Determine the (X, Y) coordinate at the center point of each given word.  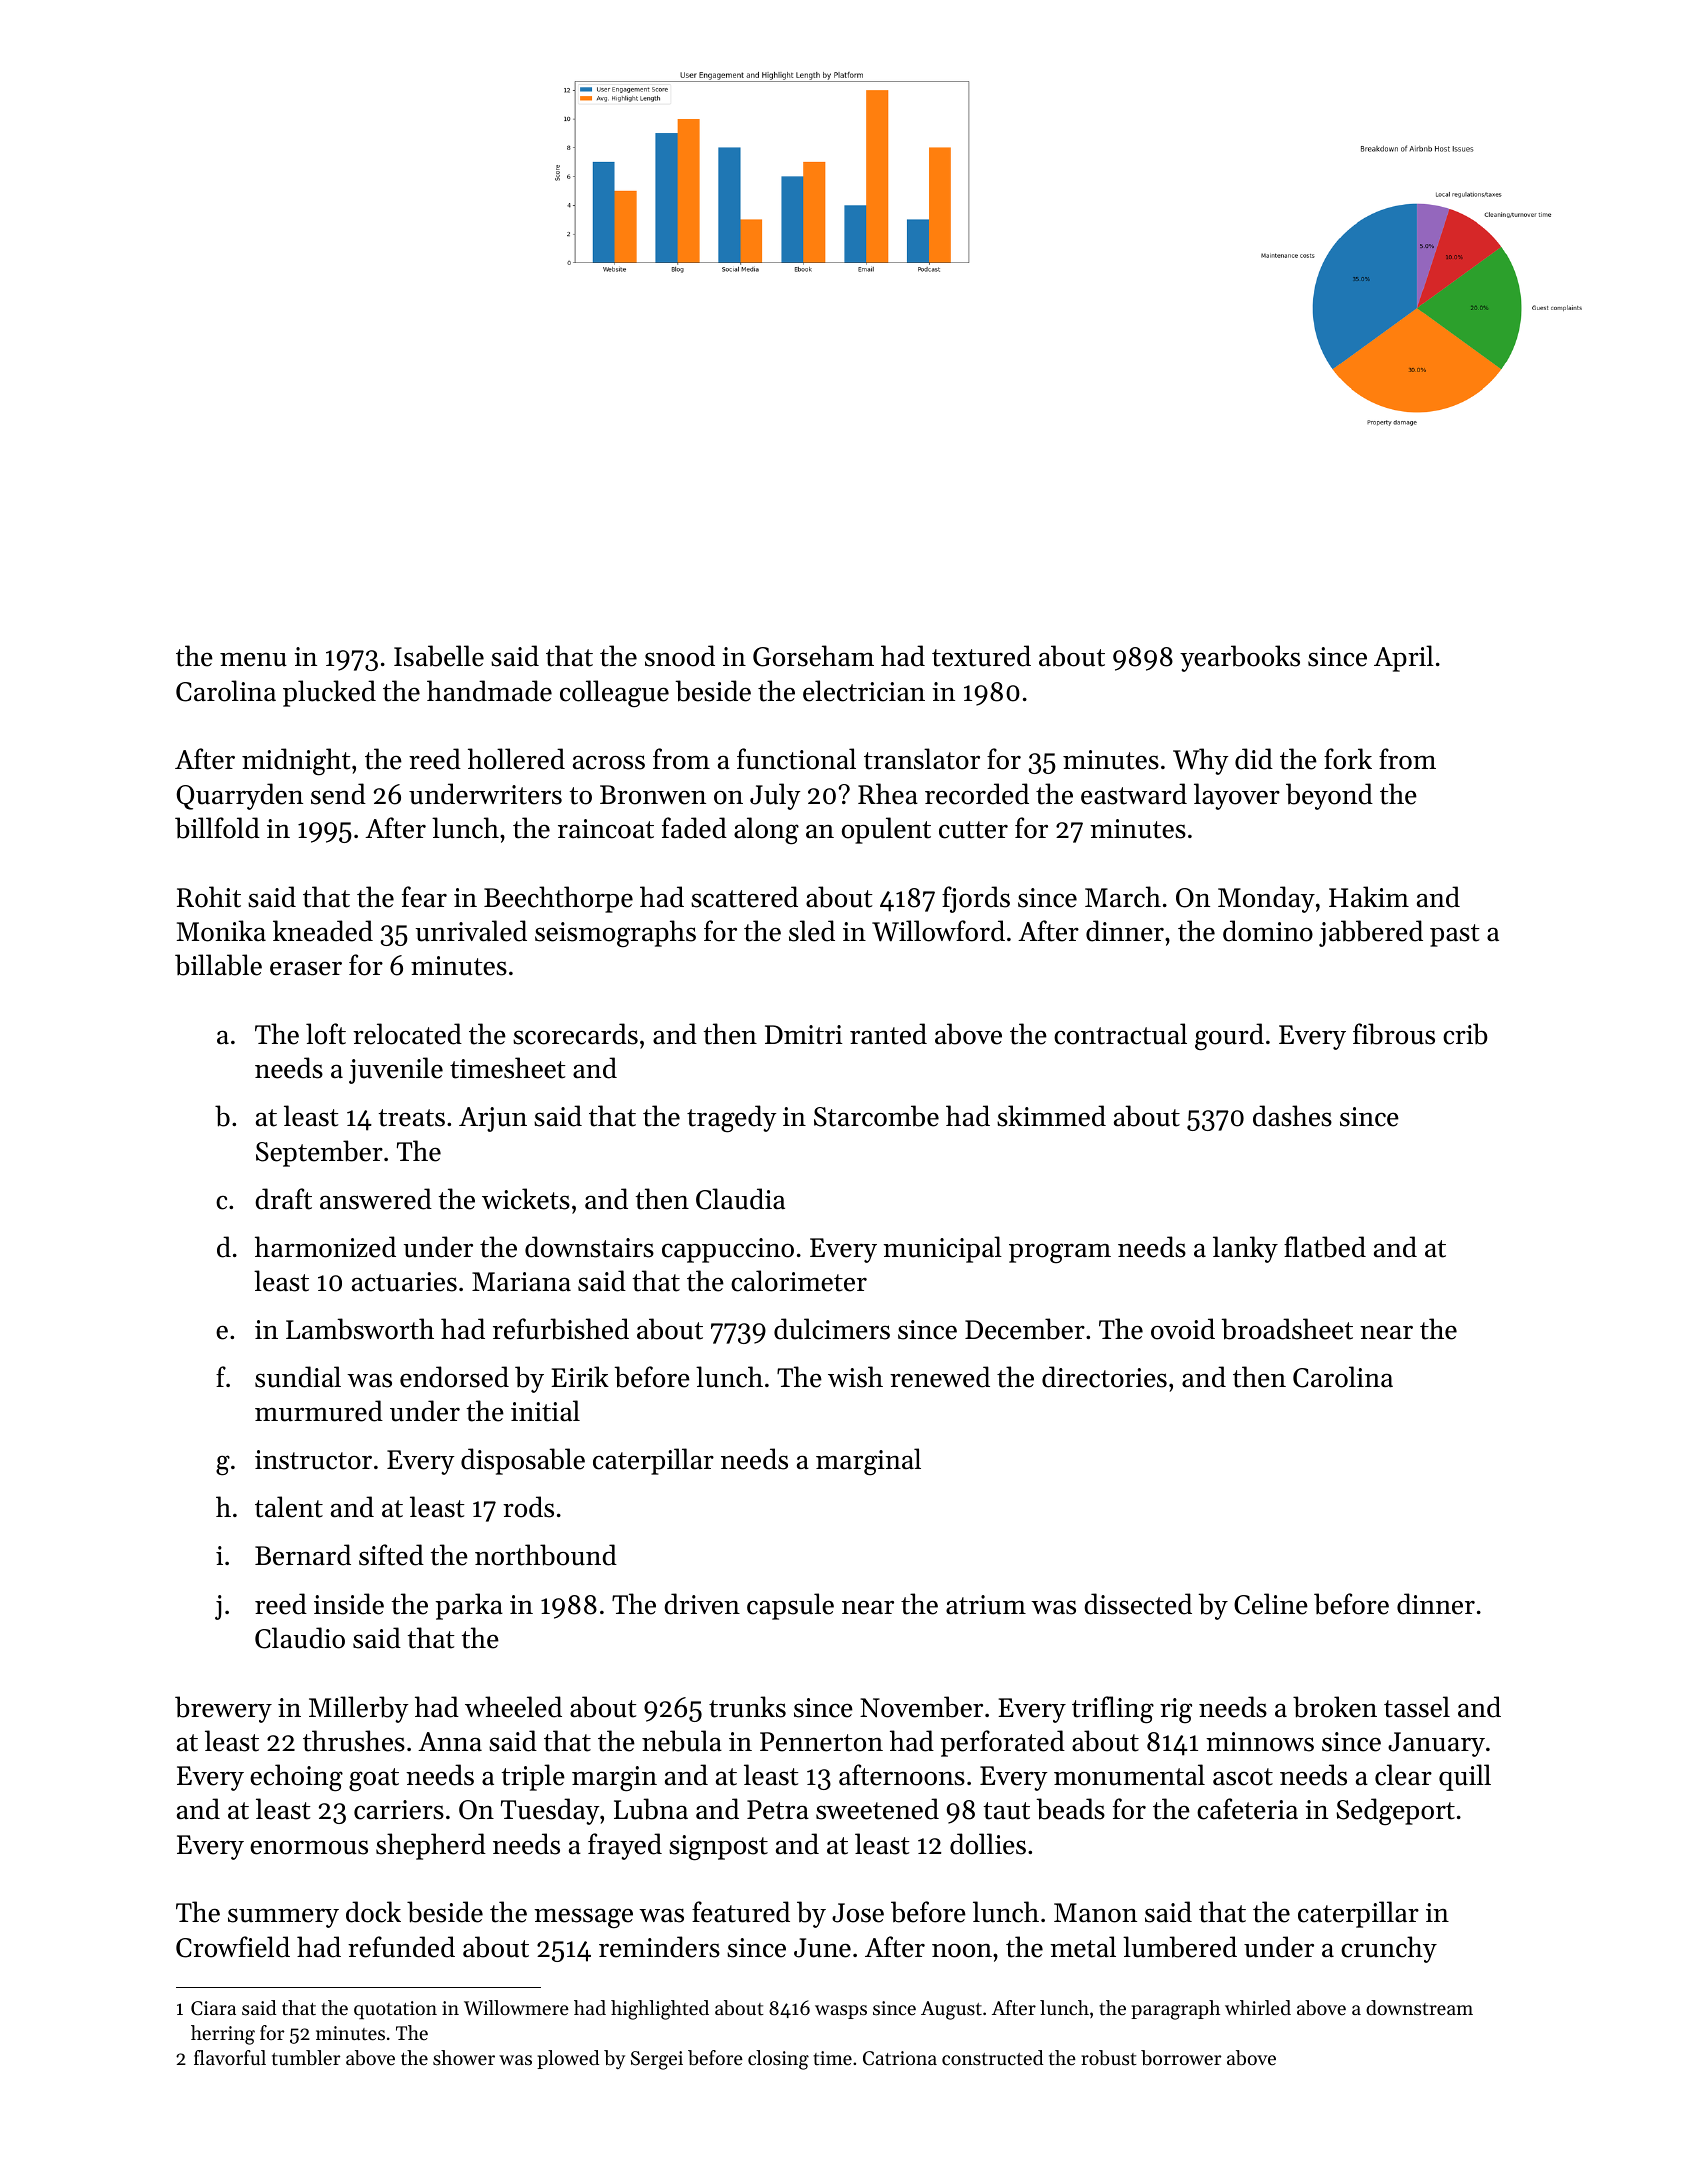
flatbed (1325, 1247)
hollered (516, 759)
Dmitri (804, 1035)
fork (1348, 759)
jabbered (1371, 933)
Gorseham (813, 656)
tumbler (306, 2058)
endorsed (454, 1377)
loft (326, 1034)
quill (1465, 1777)
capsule (790, 1606)
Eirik (580, 1376)
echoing (296, 1778)
